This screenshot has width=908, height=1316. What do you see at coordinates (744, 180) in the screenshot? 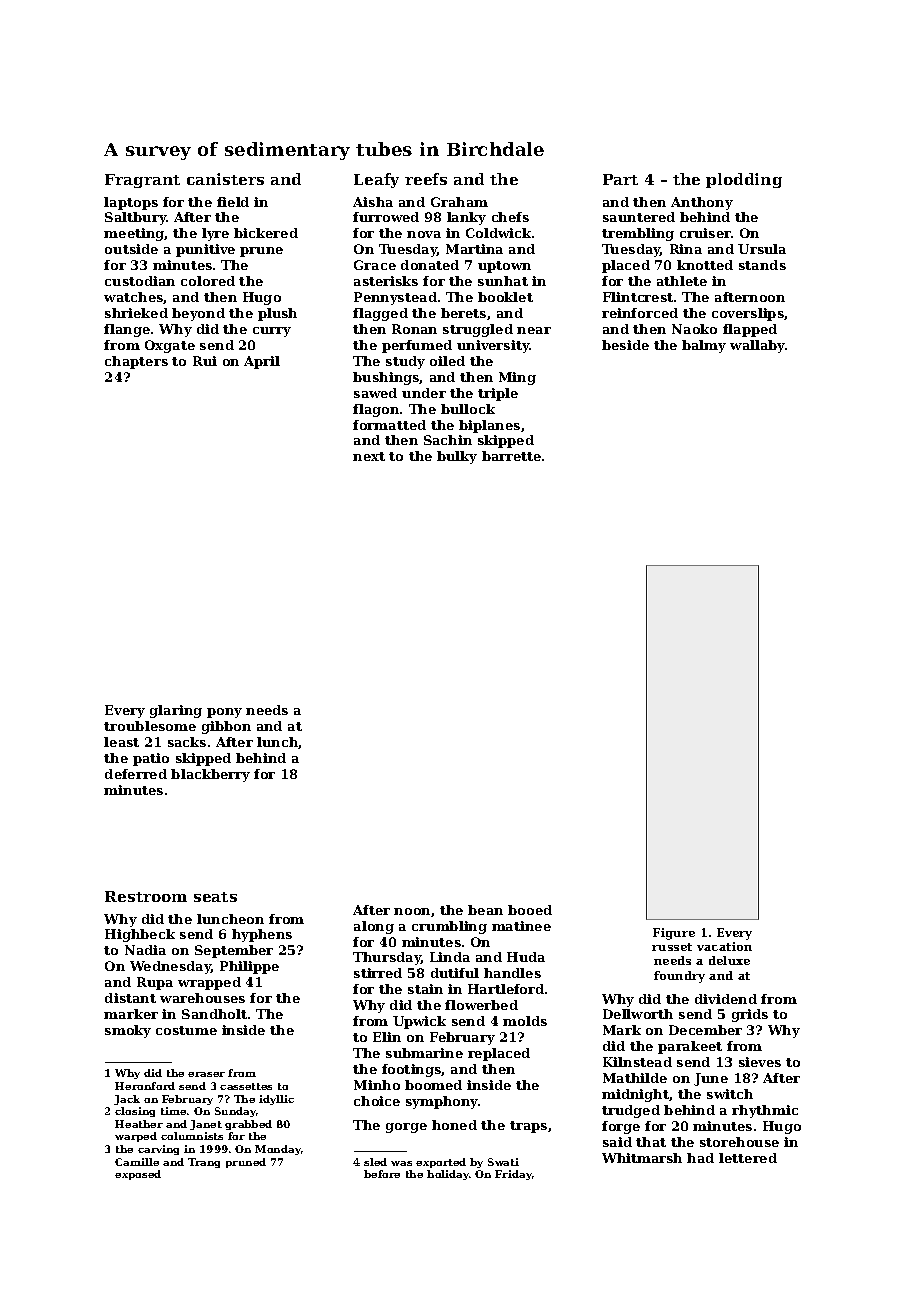
I see `plodding` at bounding box center [744, 180].
